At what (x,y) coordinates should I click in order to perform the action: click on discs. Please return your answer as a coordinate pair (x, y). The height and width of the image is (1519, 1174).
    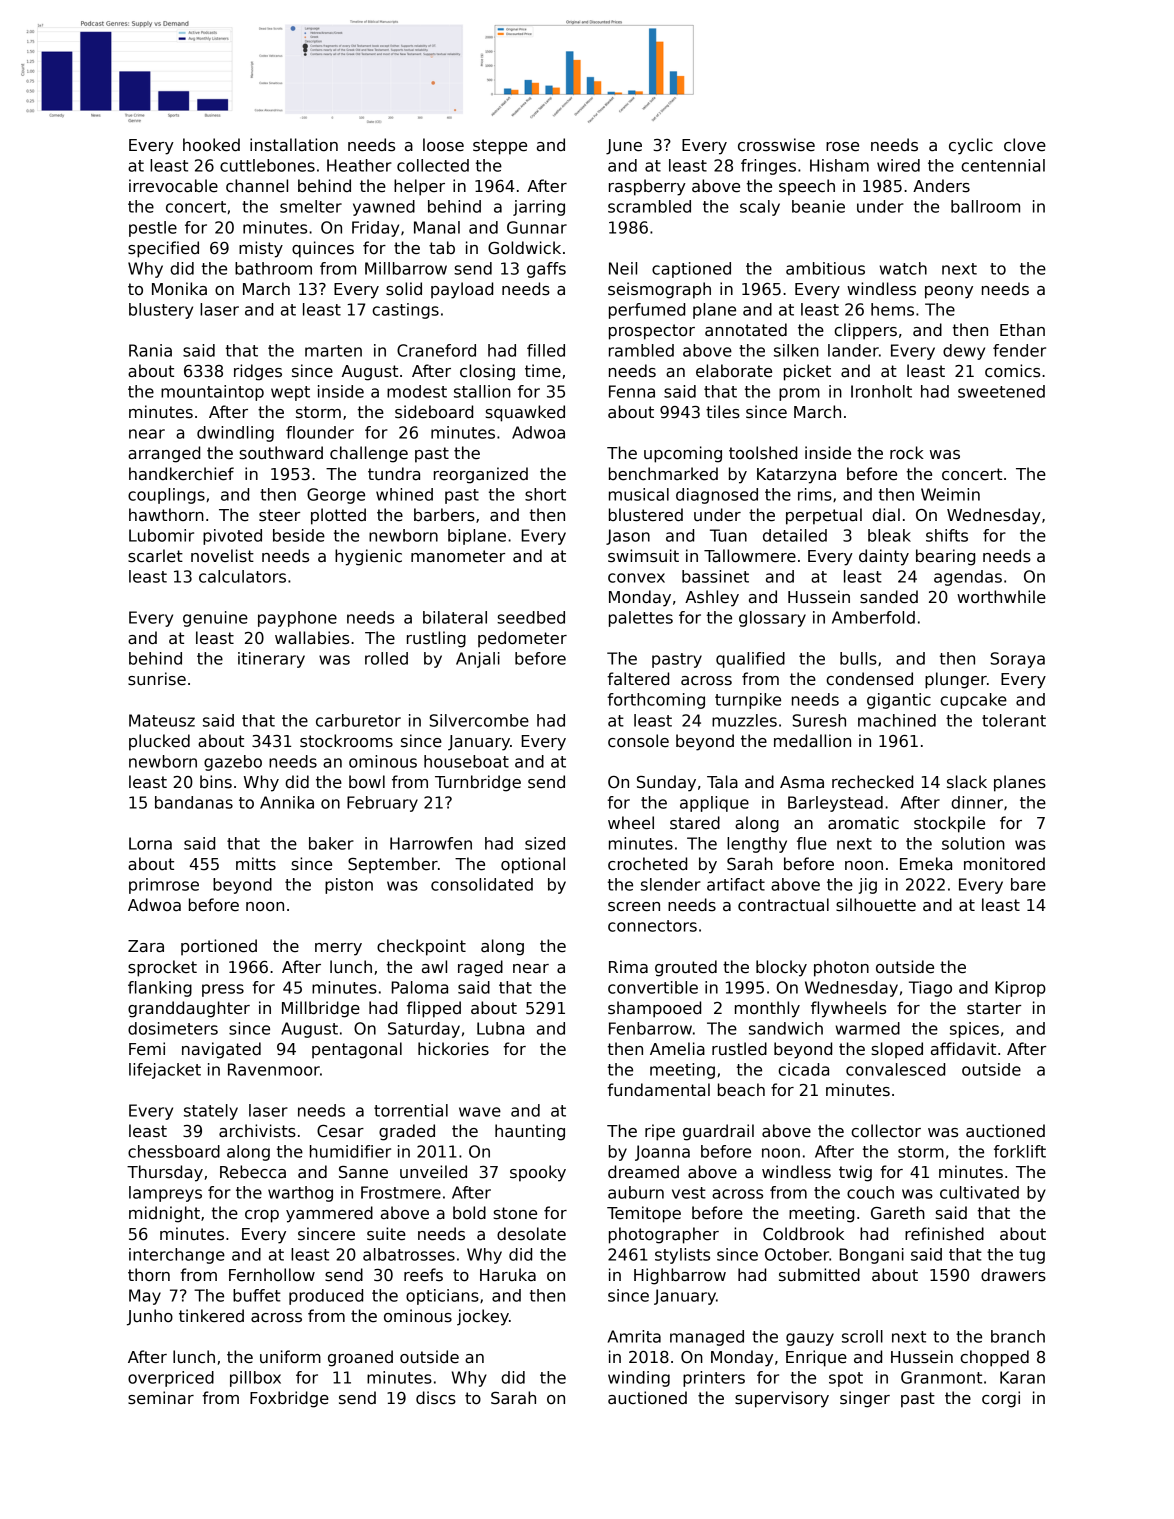
    Looking at the image, I should click on (436, 1398).
